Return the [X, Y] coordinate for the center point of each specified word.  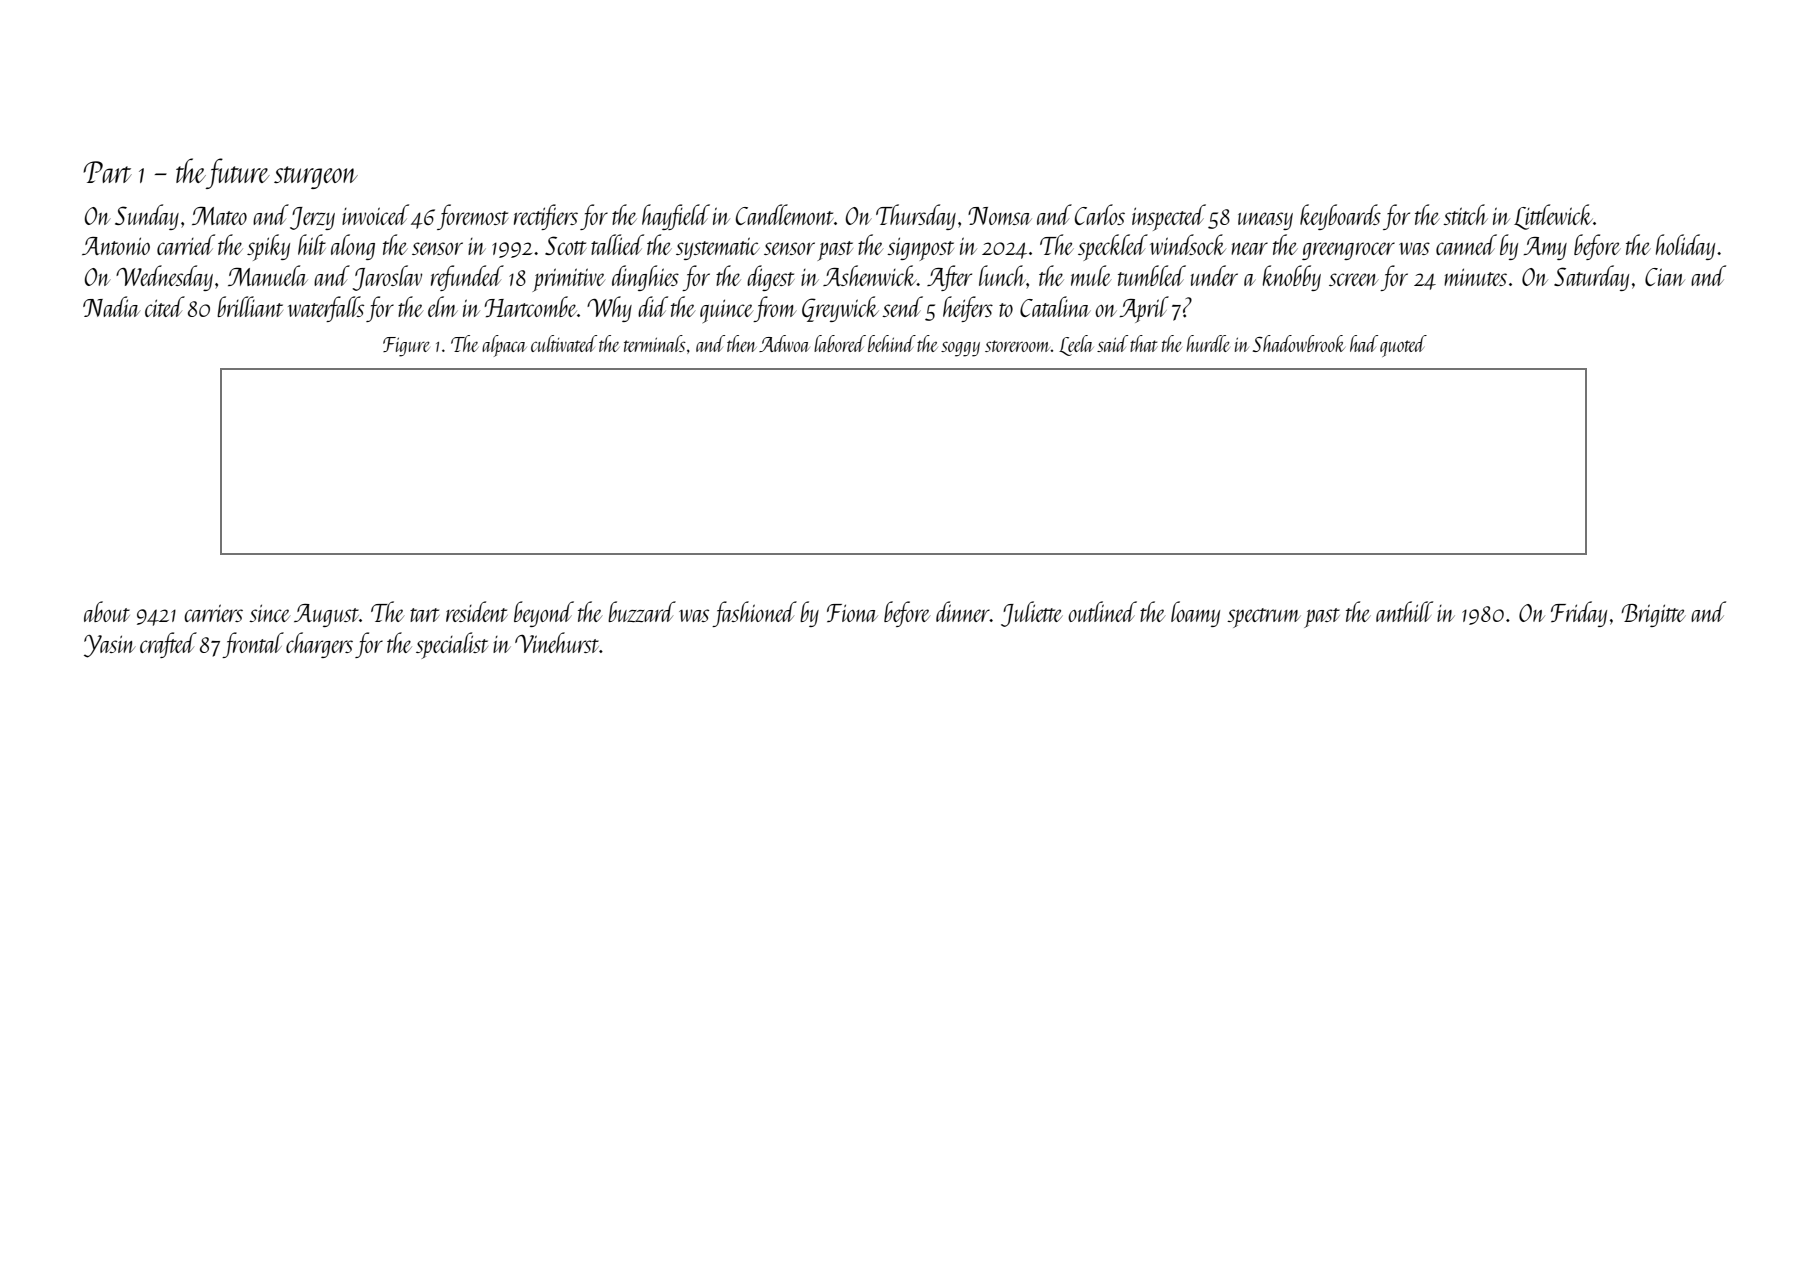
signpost [920, 249]
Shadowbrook [1299, 343]
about [107, 611]
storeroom [1018, 346]
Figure [406, 347]
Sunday [147, 217]
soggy [960, 349]
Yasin [110, 646]
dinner [963, 611]
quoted [1403, 346]
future [238, 173]
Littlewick [1553, 217]
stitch [1465, 214]
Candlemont [785, 214]
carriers [213, 613]
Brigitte [1653, 615]
